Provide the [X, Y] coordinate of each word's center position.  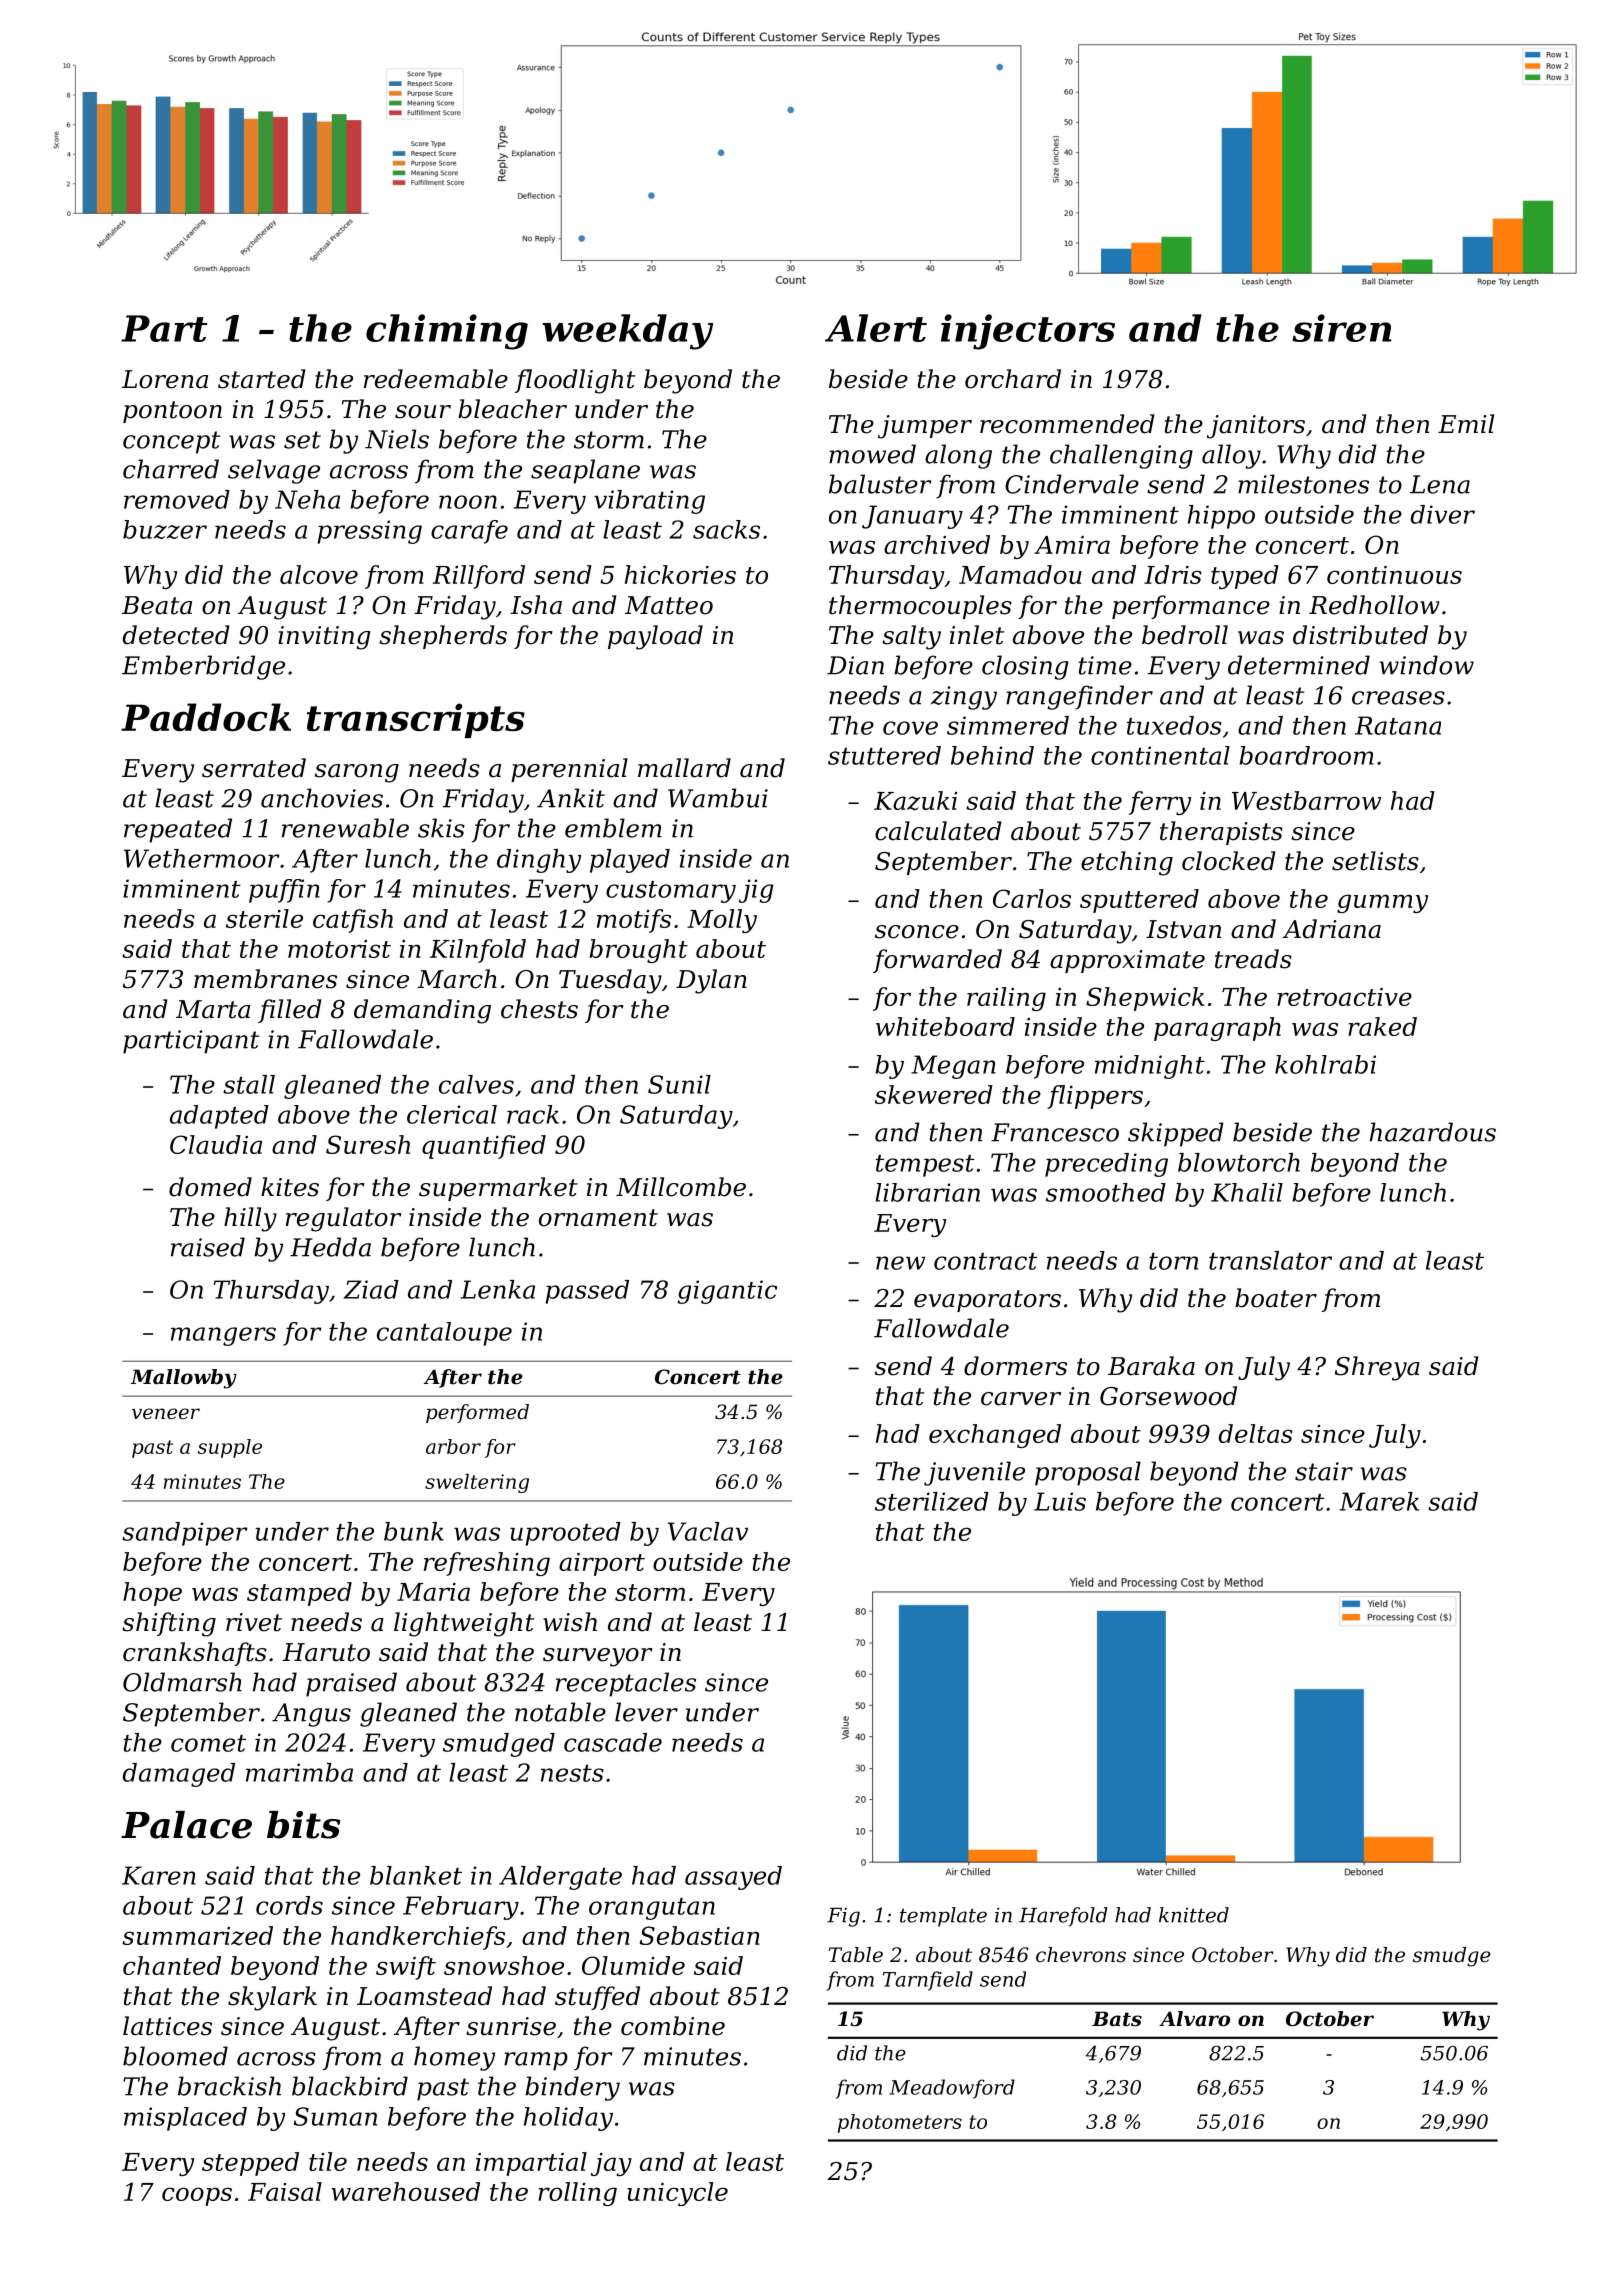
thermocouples [920, 607]
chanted [172, 1965]
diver [1443, 514]
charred [171, 469]
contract [985, 1261]
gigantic [727, 1292]
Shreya [1377, 1368]
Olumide [633, 1965]
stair [1324, 1471]
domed [210, 1187]
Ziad [371, 1289]
